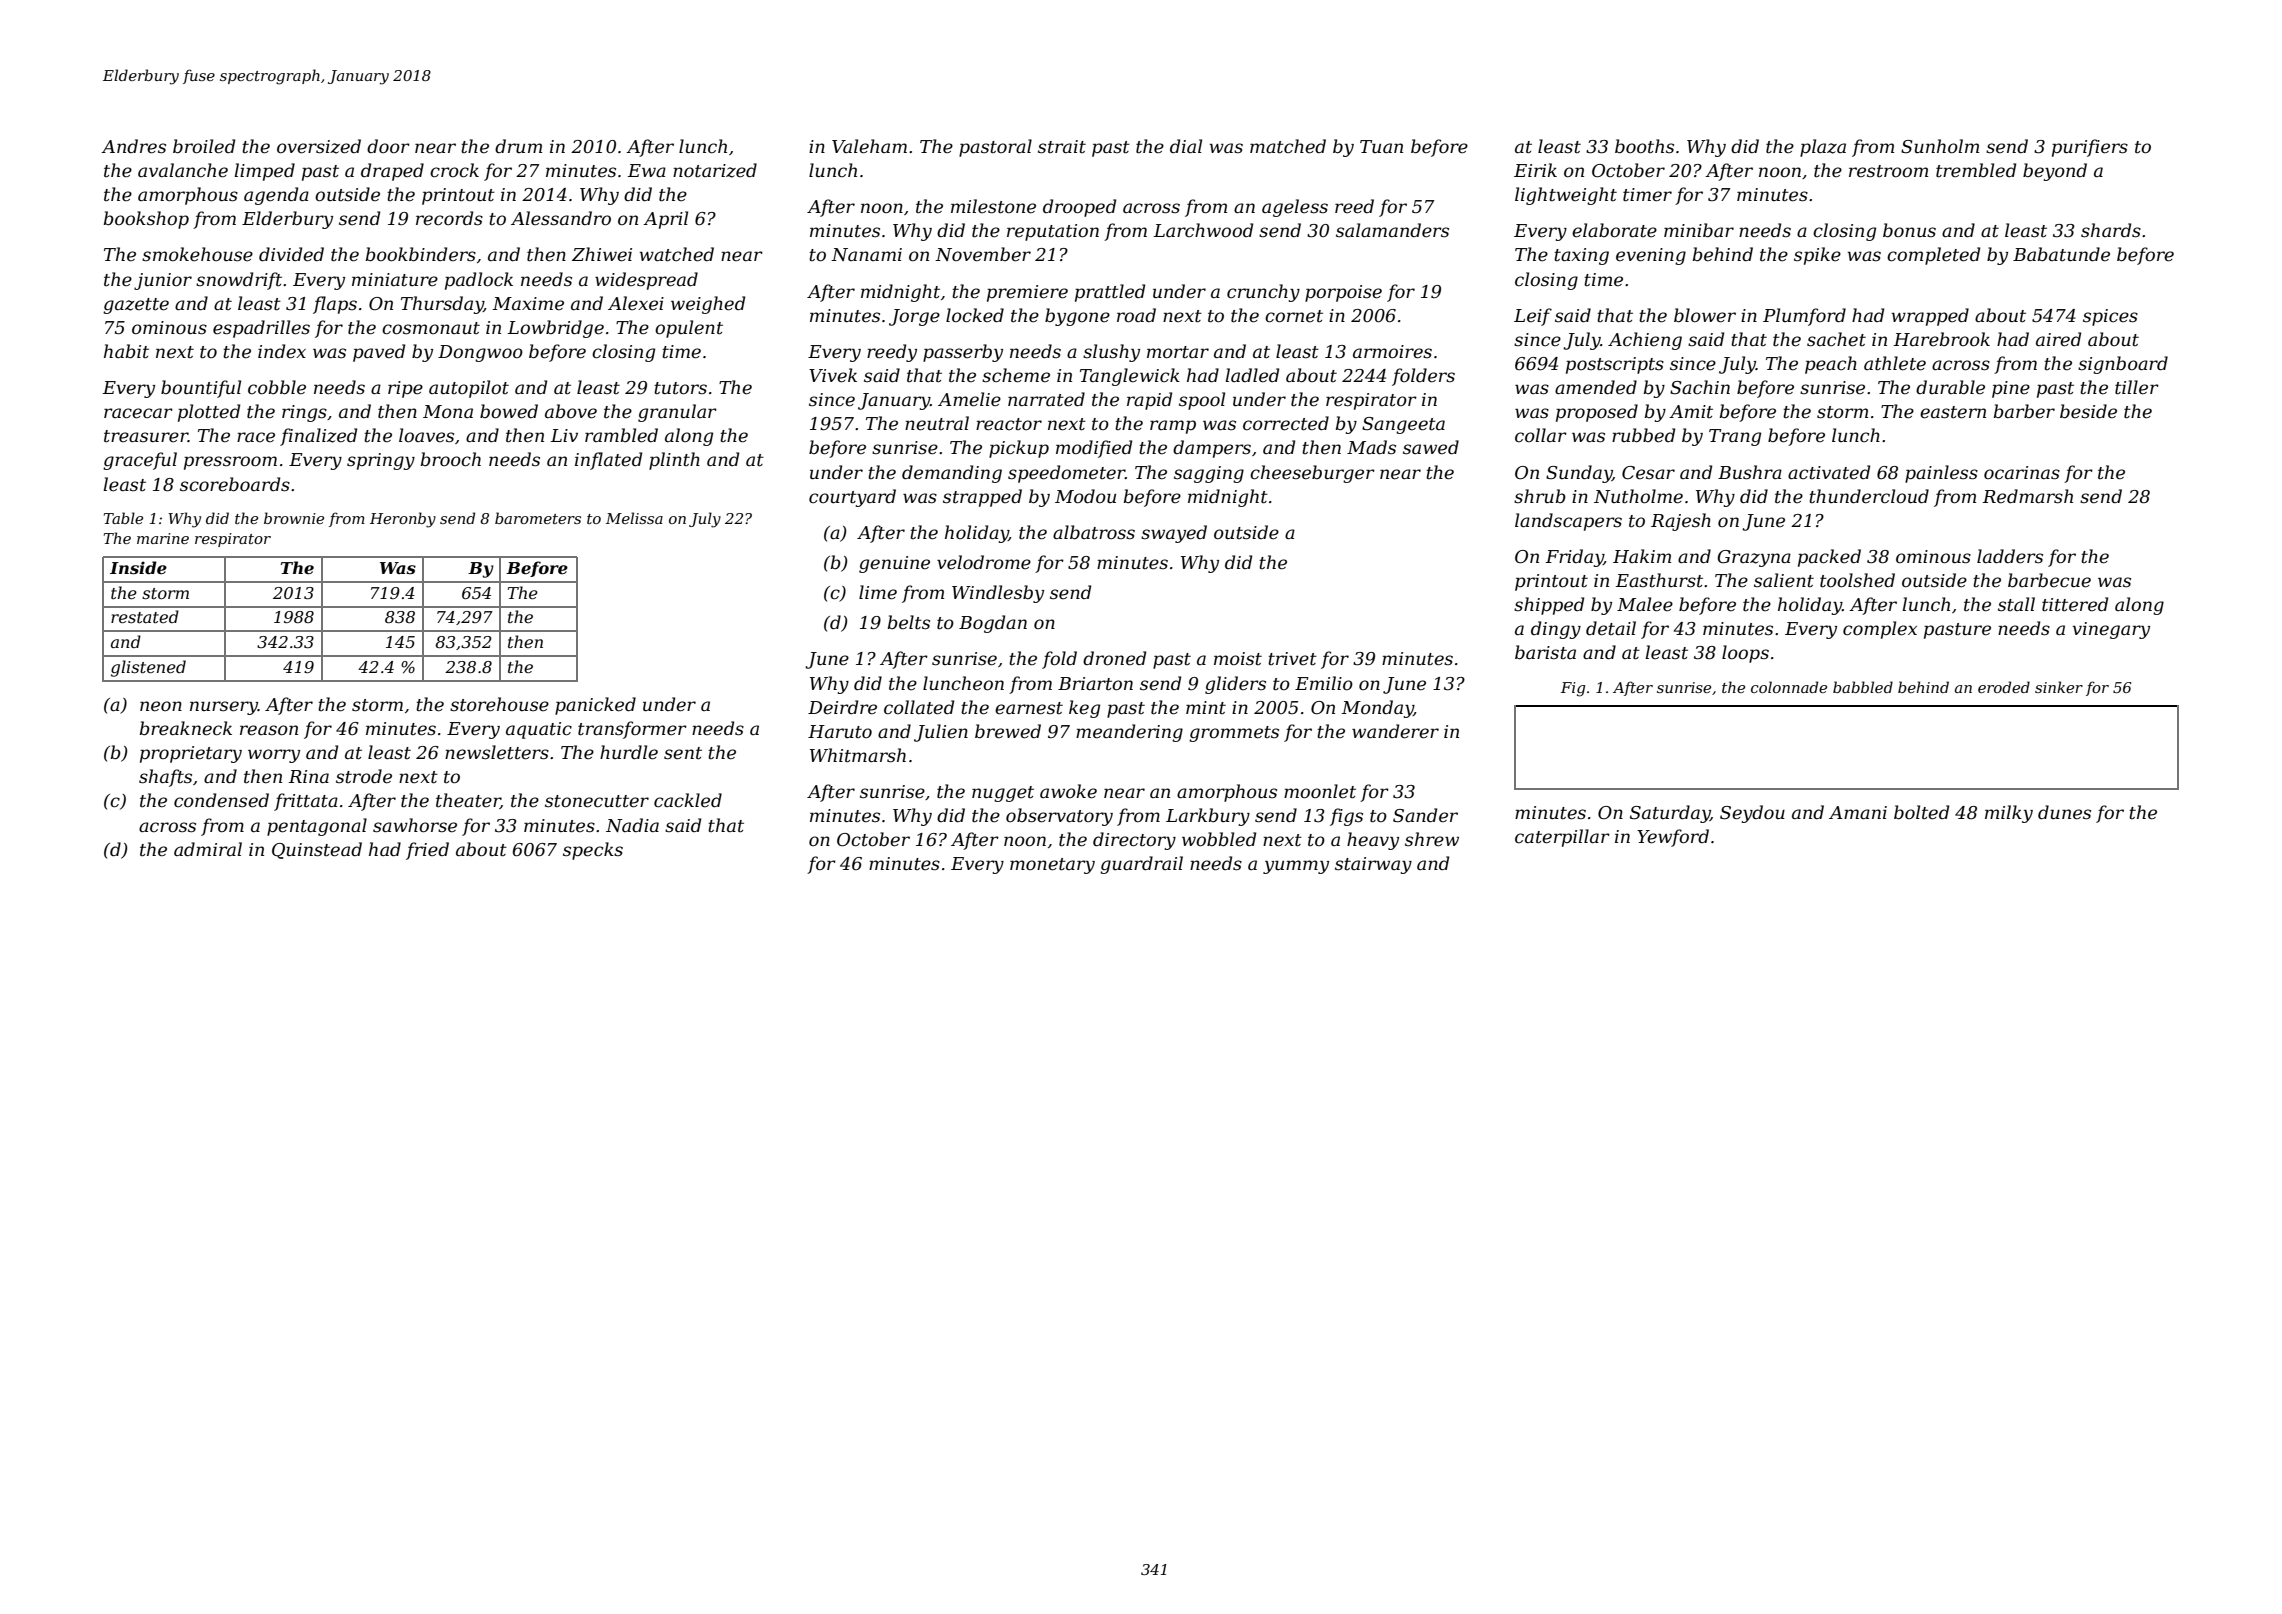  What do you see at coordinates (1209, 474) in the image?
I see `sagging` at bounding box center [1209, 474].
